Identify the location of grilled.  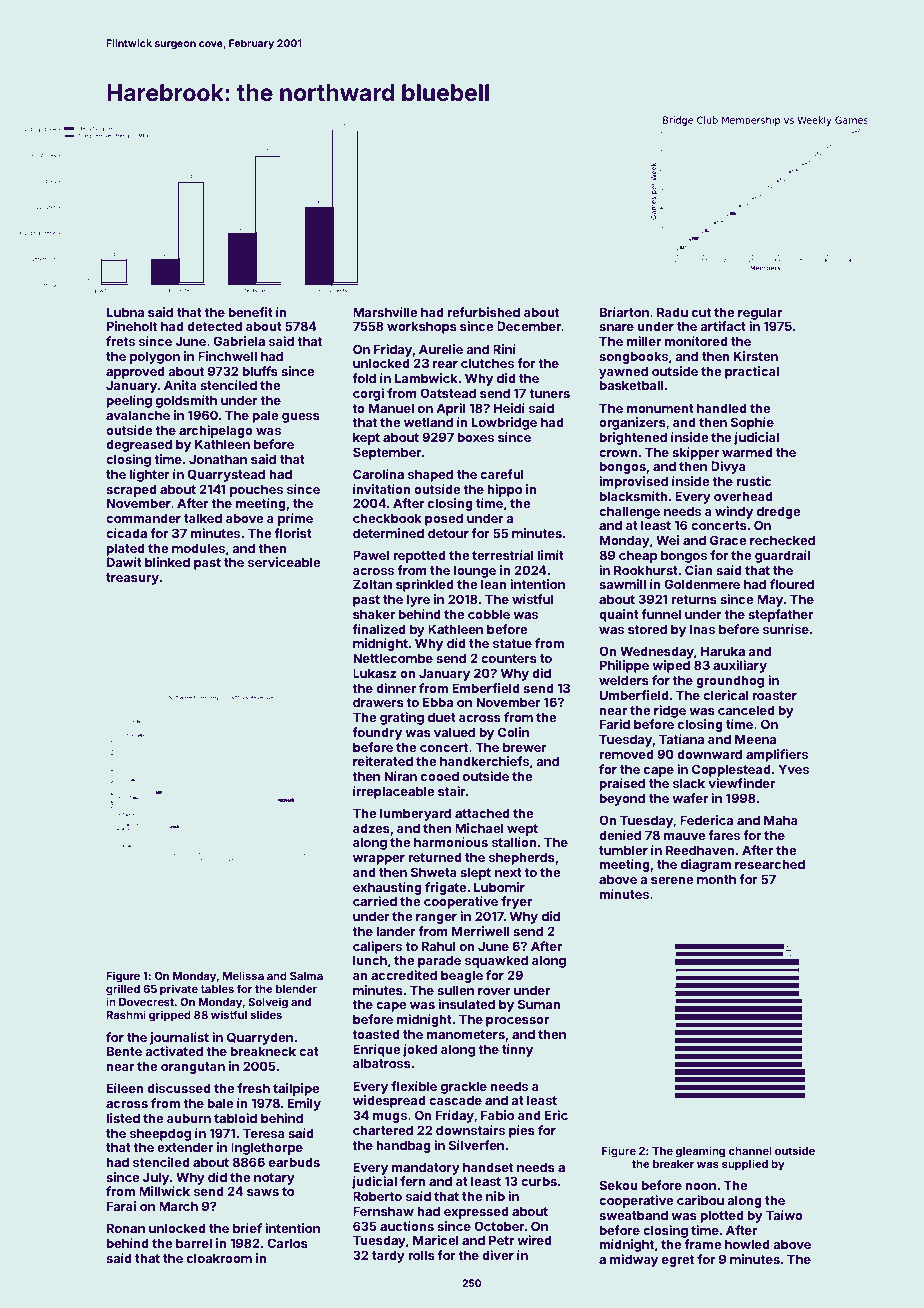
(123, 990).
